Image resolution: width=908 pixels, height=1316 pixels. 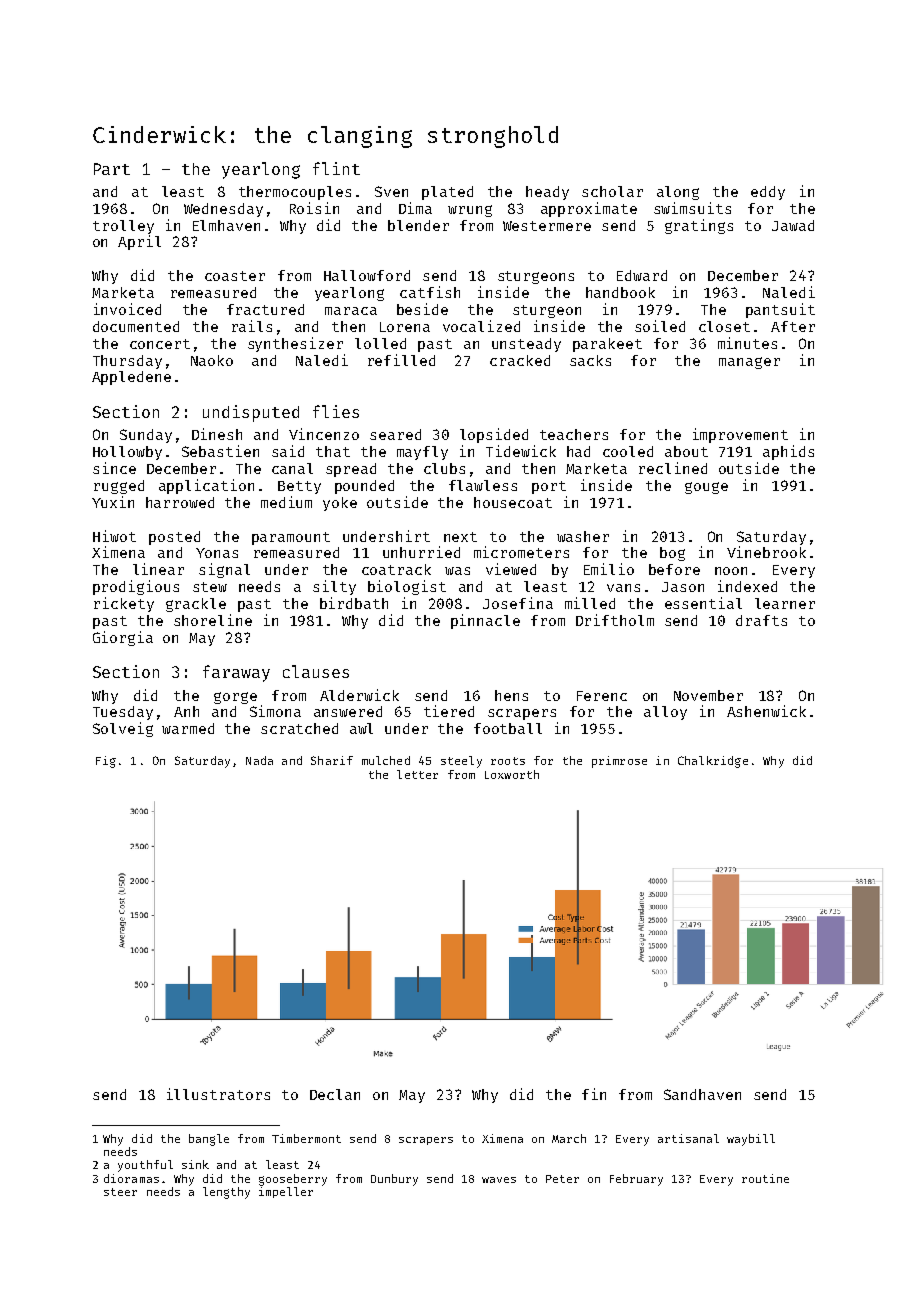 What do you see at coordinates (713, 762) in the image?
I see `Chalkridge` at bounding box center [713, 762].
